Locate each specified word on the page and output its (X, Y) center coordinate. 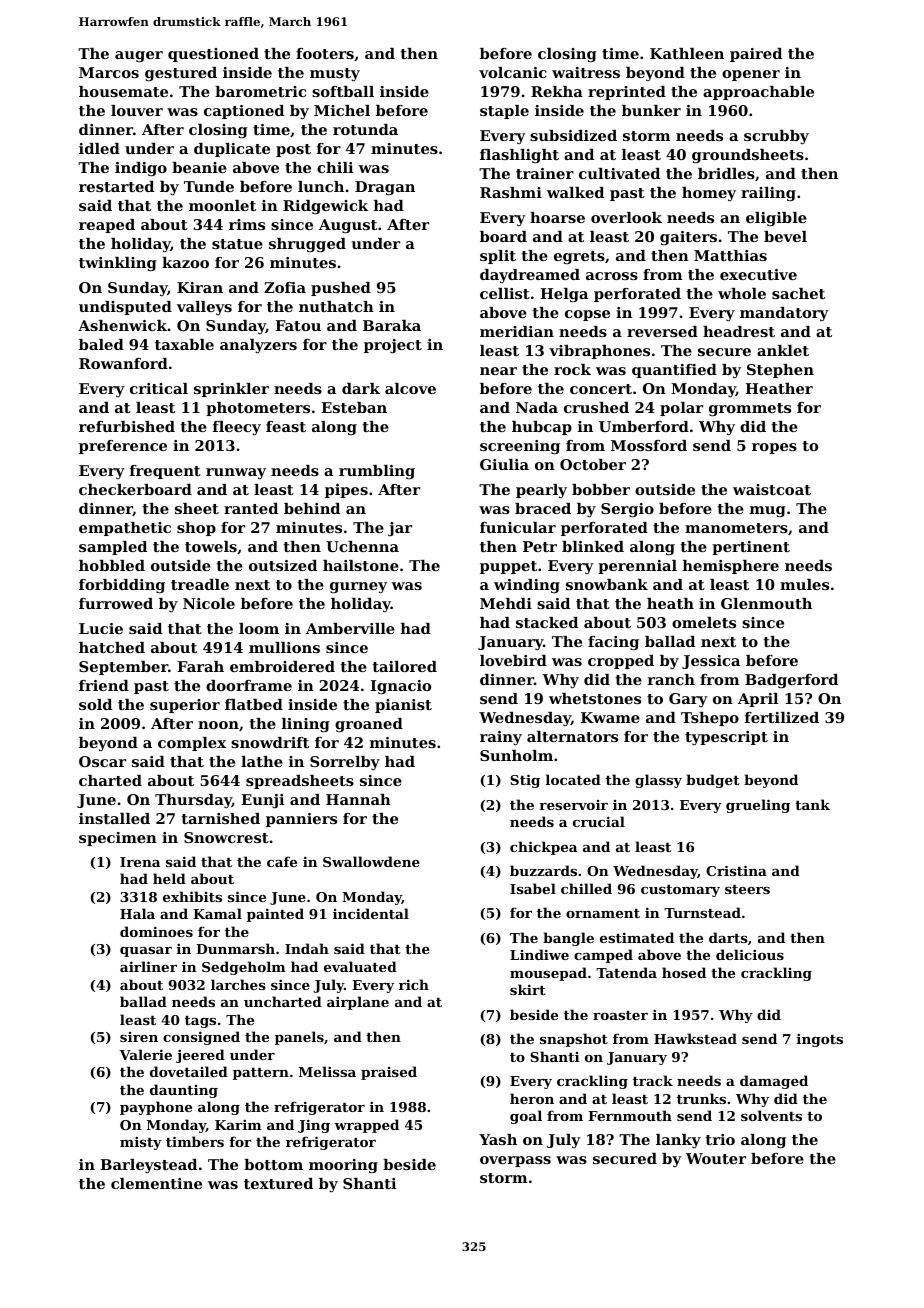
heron (532, 1098)
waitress (586, 72)
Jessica (711, 662)
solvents (771, 1115)
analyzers (258, 346)
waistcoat (772, 489)
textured (278, 1183)
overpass (515, 1161)
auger (139, 57)
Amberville (350, 628)
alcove (410, 388)
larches (238, 984)
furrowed (116, 603)
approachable (758, 93)
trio (720, 1139)
